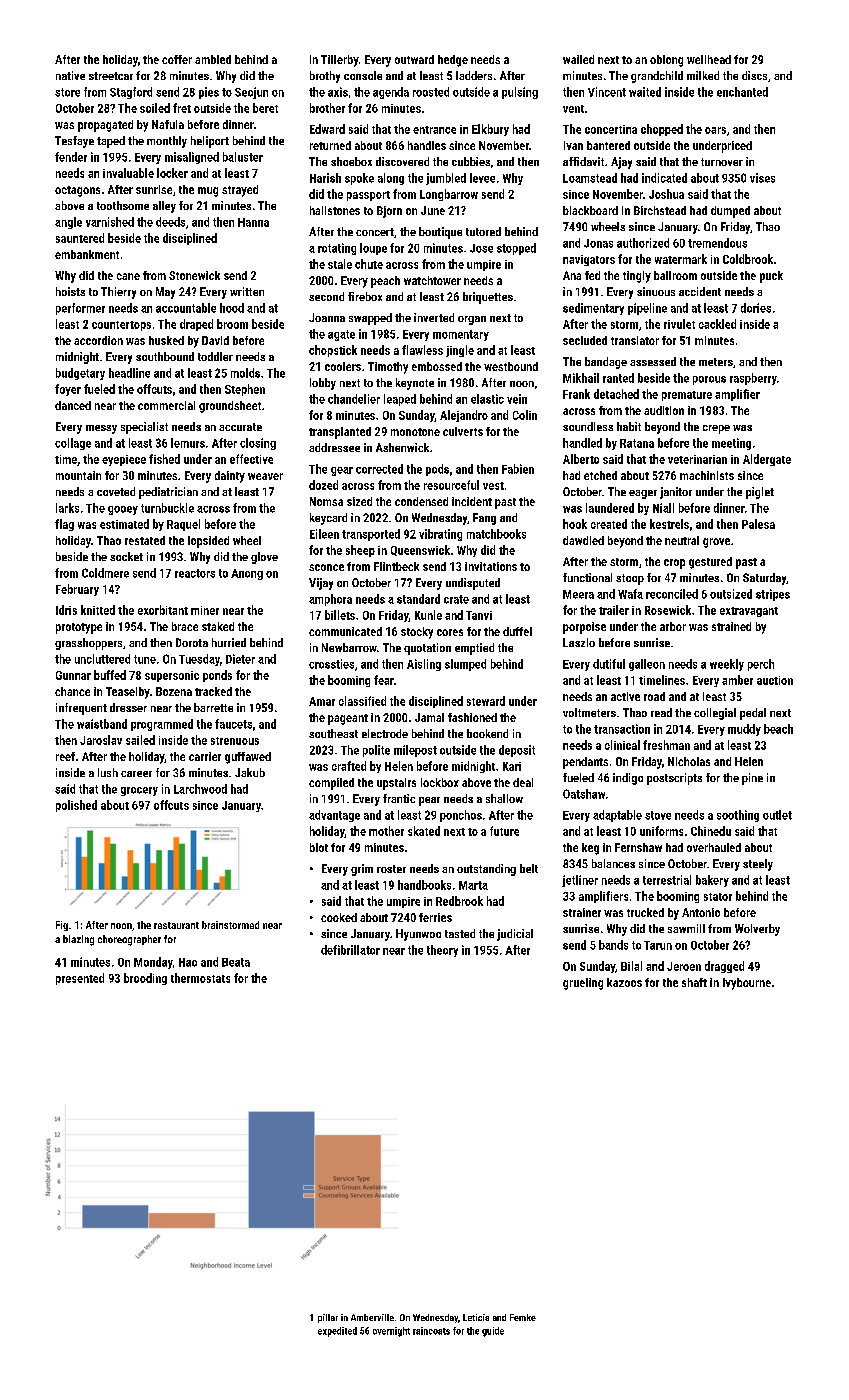 The image size is (849, 1400). What do you see at coordinates (486, 701) in the page?
I see `steward` at bounding box center [486, 701].
